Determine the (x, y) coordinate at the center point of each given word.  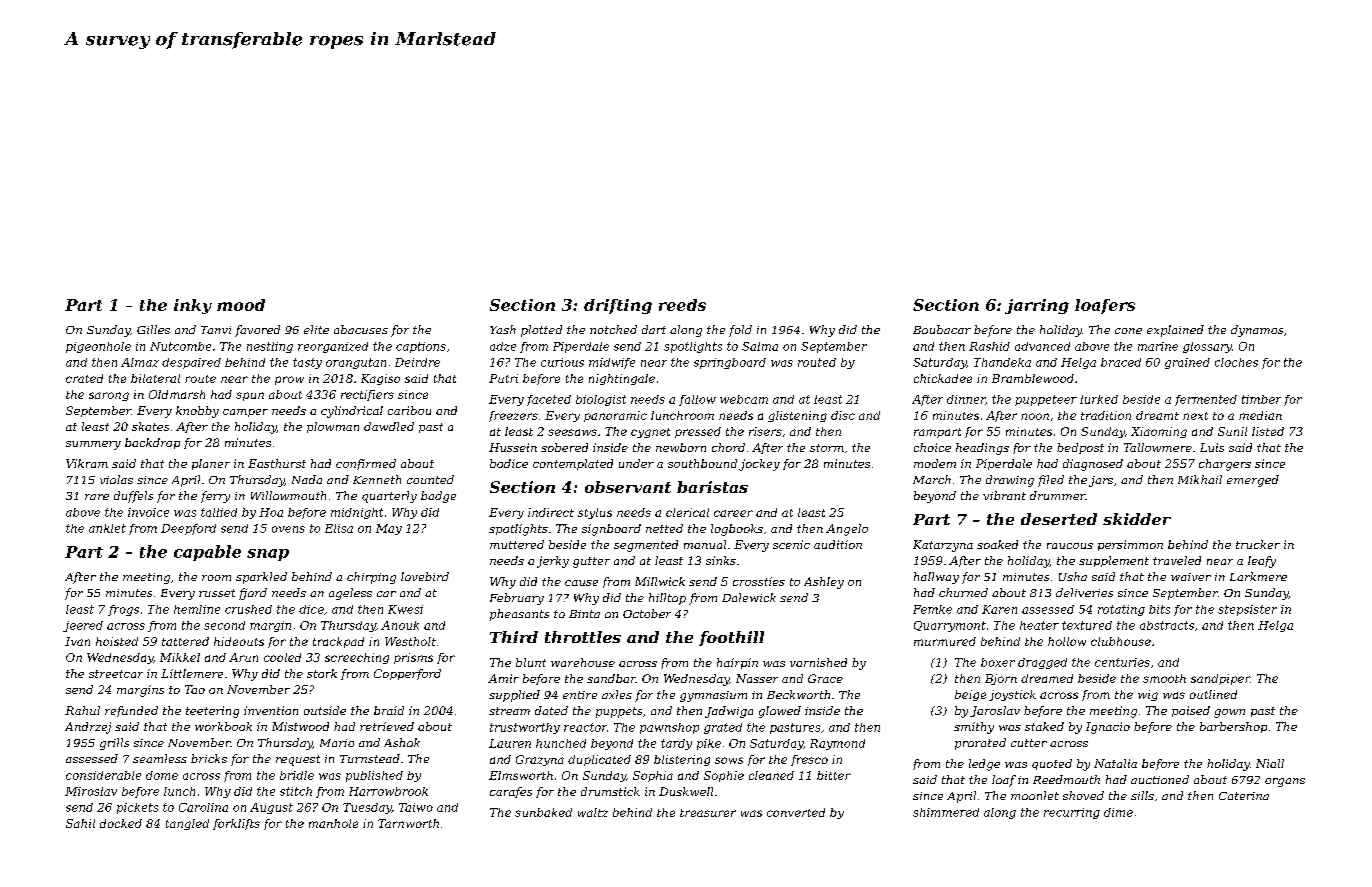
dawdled (389, 426)
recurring (1072, 813)
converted (796, 812)
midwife (612, 363)
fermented (1206, 400)
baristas (712, 487)
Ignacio (1108, 728)
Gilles (153, 329)
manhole (333, 823)
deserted (1059, 519)
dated (551, 710)
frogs (123, 610)
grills (114, 744)
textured (1087, 625)
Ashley (824, 583)
